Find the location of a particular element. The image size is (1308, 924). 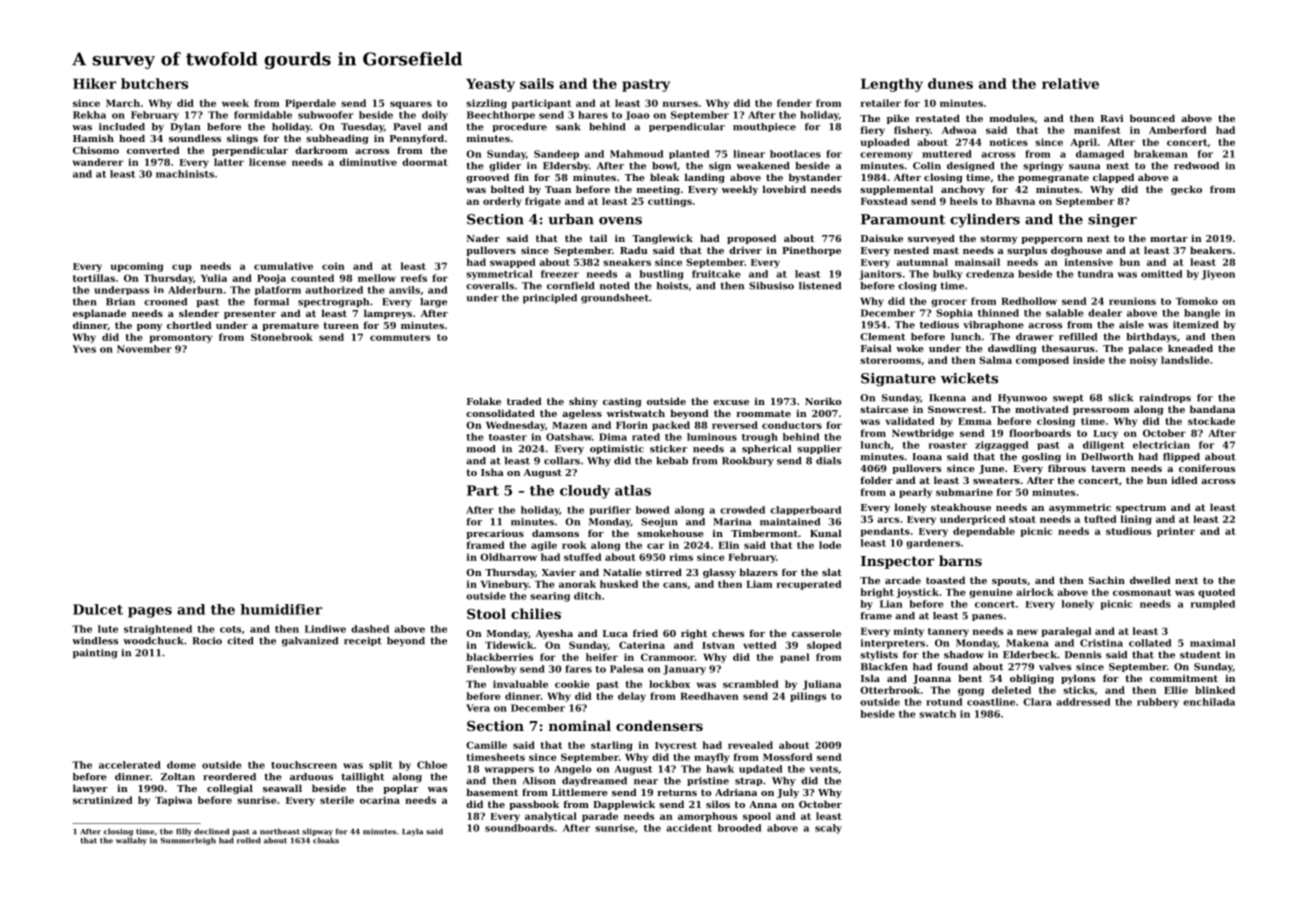

November is located at coordinates (144, 349).
